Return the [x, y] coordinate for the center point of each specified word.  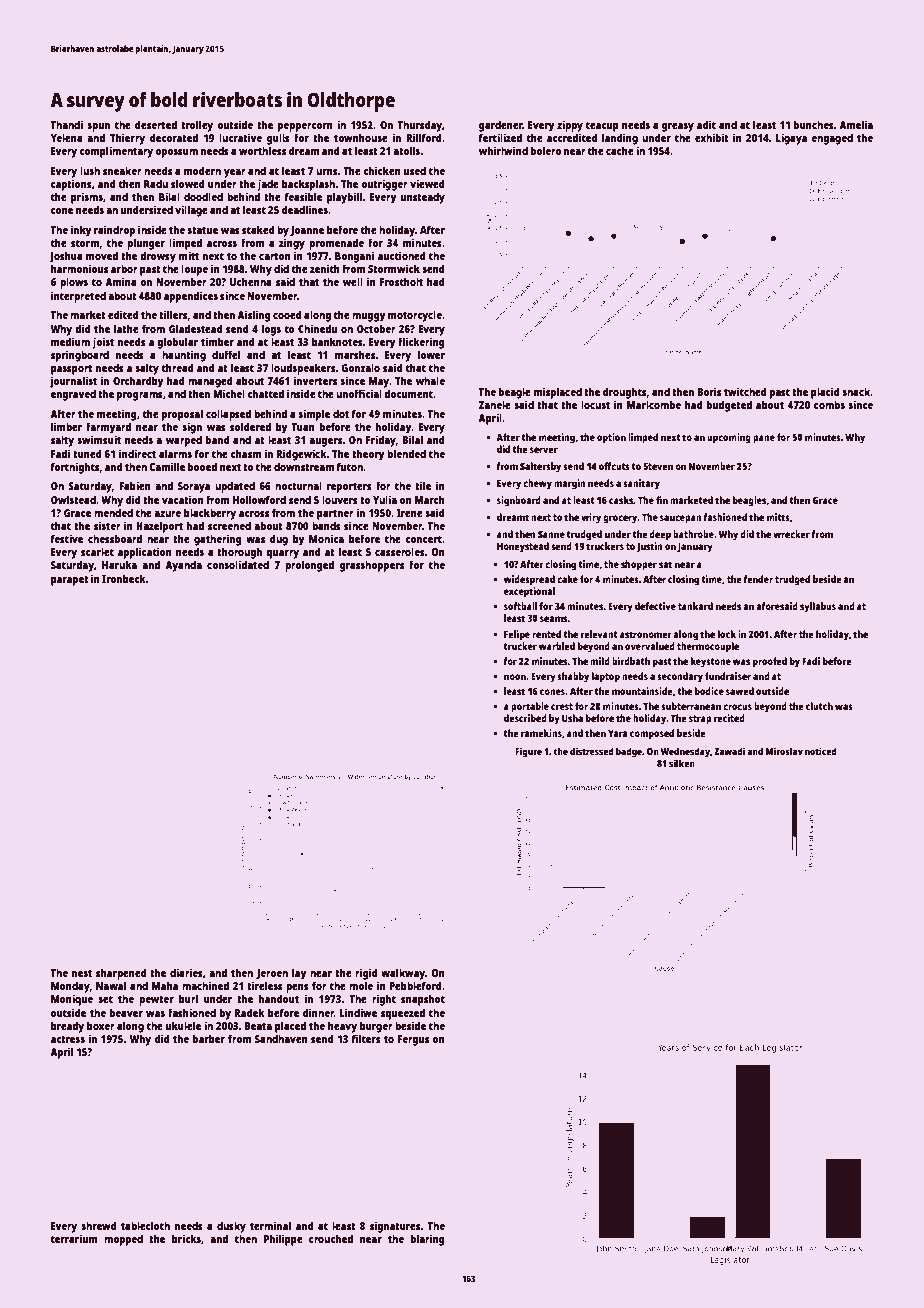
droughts [625, 393]
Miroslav [784, 751]
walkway [403, 974]
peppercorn [305, 127]
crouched [331, 1238]
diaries [186, 972]
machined [205, 985]
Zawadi [729, 751]
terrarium [74, 1238]
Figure [528, 752]
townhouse [361, 138]
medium [70, 341]
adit [706, 124]
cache [620, 151]
